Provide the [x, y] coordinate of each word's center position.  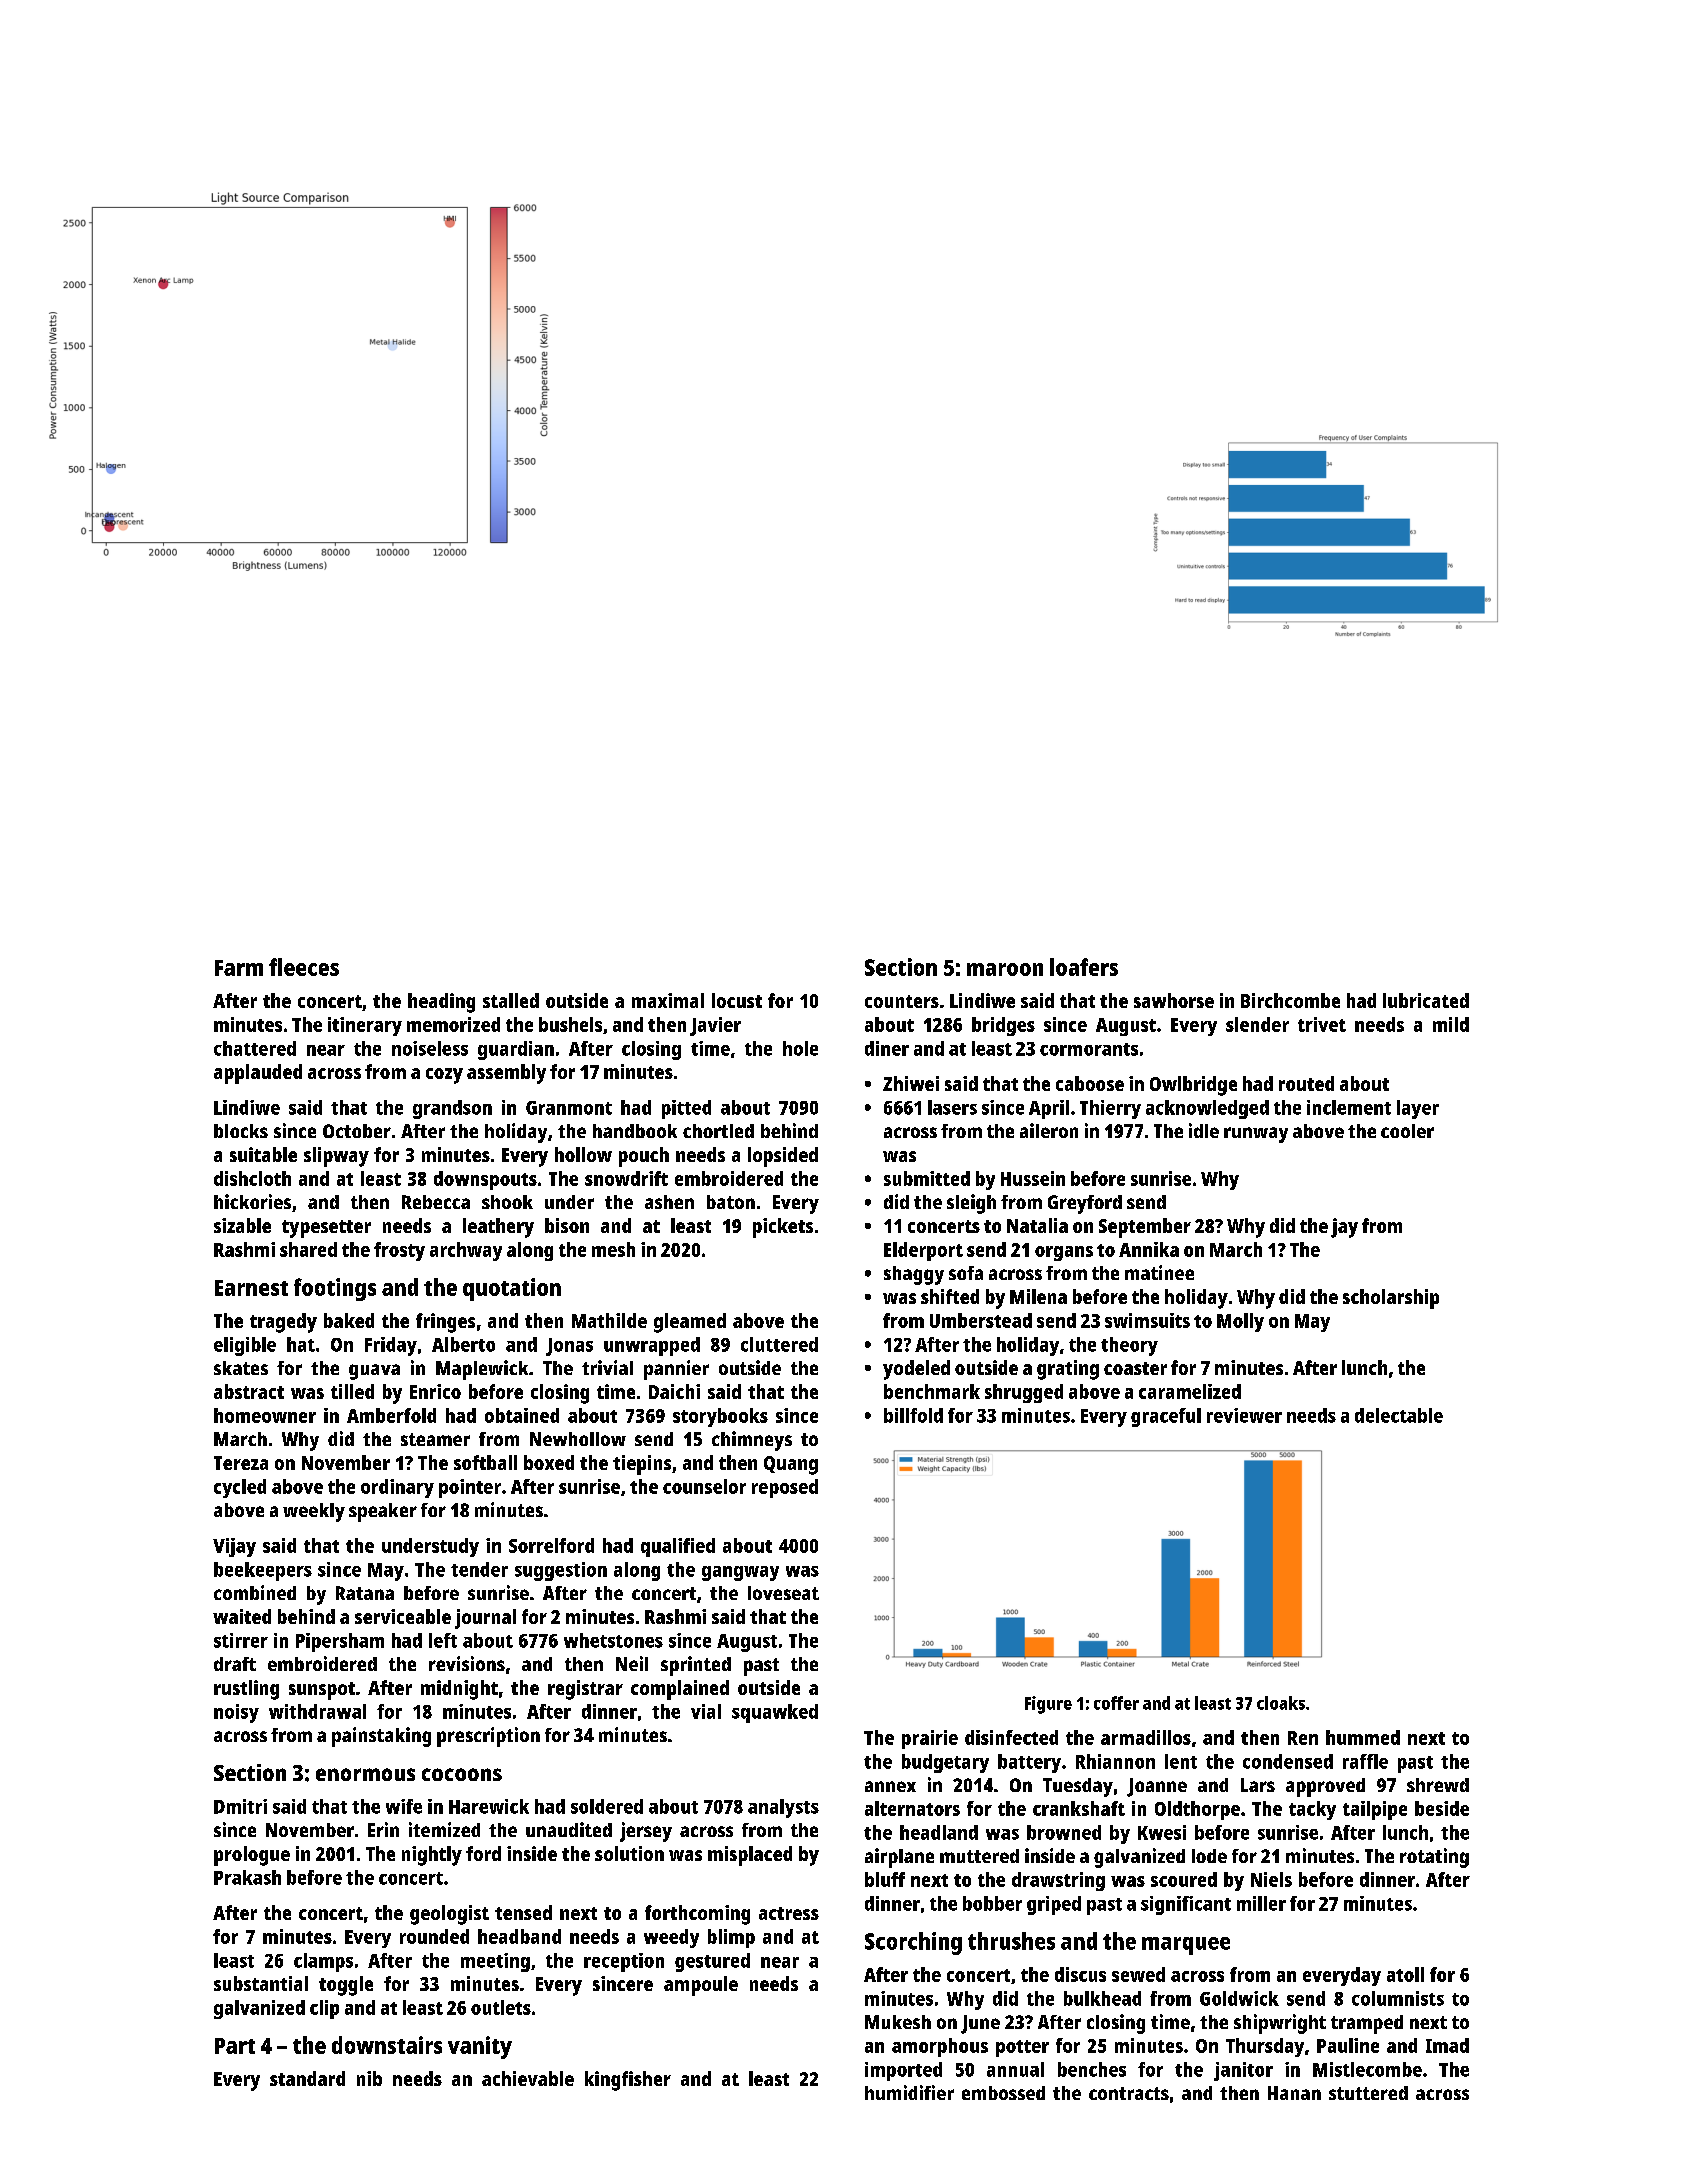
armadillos [1146, 1737]
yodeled [916, 1370]
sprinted [696, 1666]
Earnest [251, 1288]
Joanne [1157, 1787]
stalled [511, 1000]
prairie [930, 1739]
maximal [668, 1000]
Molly [1240, 1322]
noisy [236, 1713]
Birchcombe [1290, 1000]
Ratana [365, 1593]
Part [235, 2046]
